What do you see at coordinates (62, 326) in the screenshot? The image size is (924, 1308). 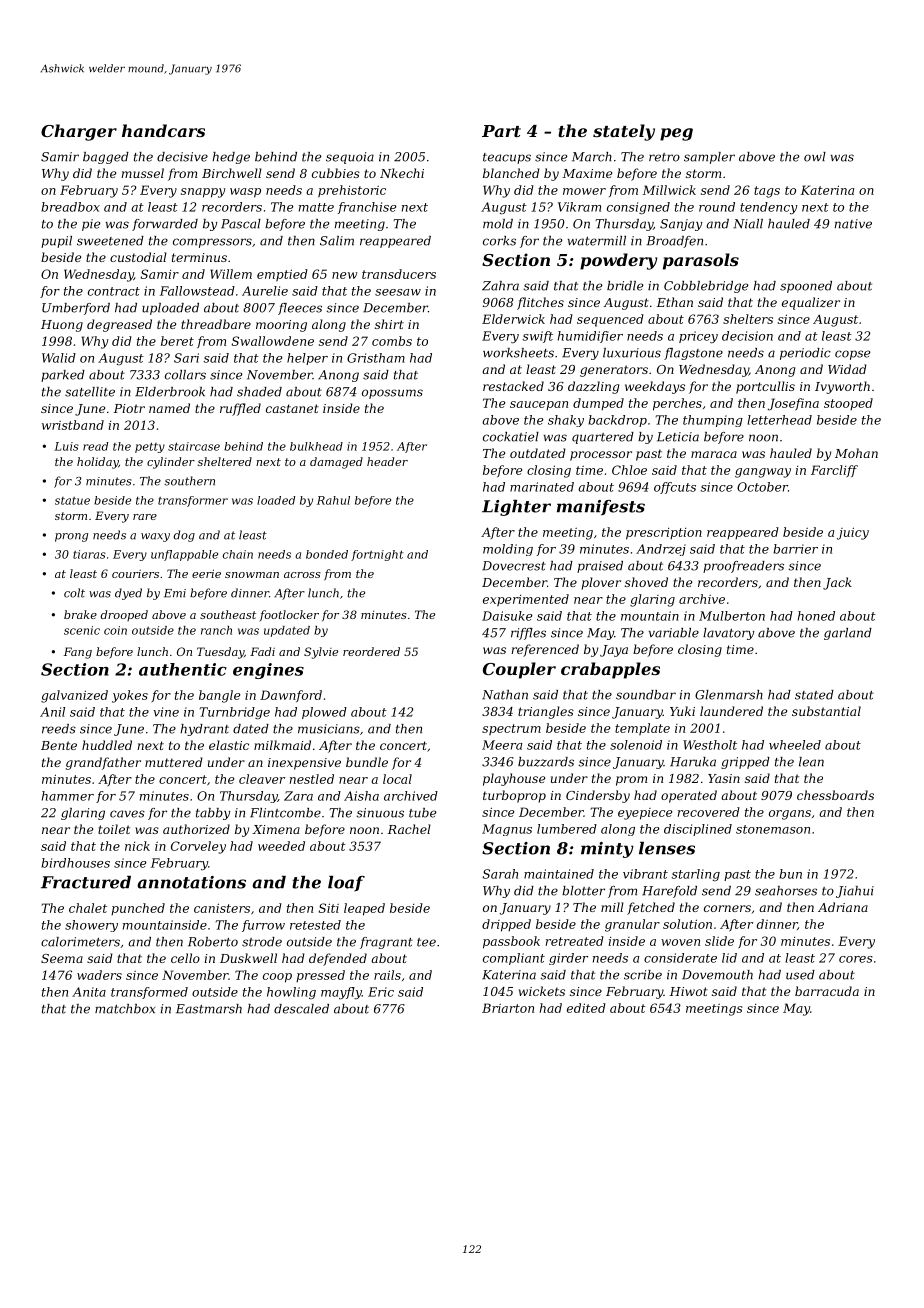 I see `Huong` at bounding box center [62, 326].
